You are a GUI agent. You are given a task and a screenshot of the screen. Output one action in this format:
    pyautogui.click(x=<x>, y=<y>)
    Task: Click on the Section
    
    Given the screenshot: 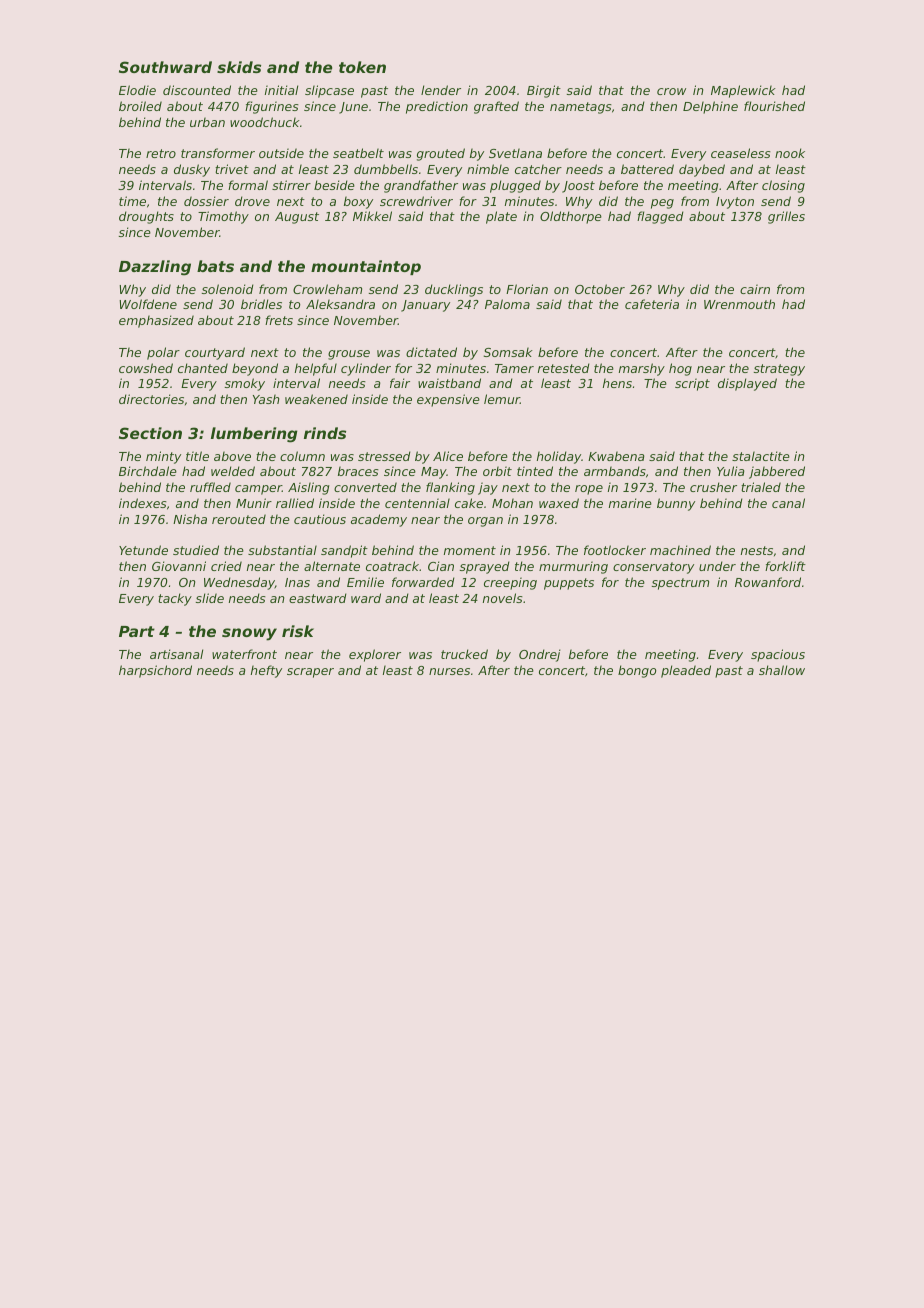 What is the action you would take?
    pyautogui.click(x=150, y=433)
